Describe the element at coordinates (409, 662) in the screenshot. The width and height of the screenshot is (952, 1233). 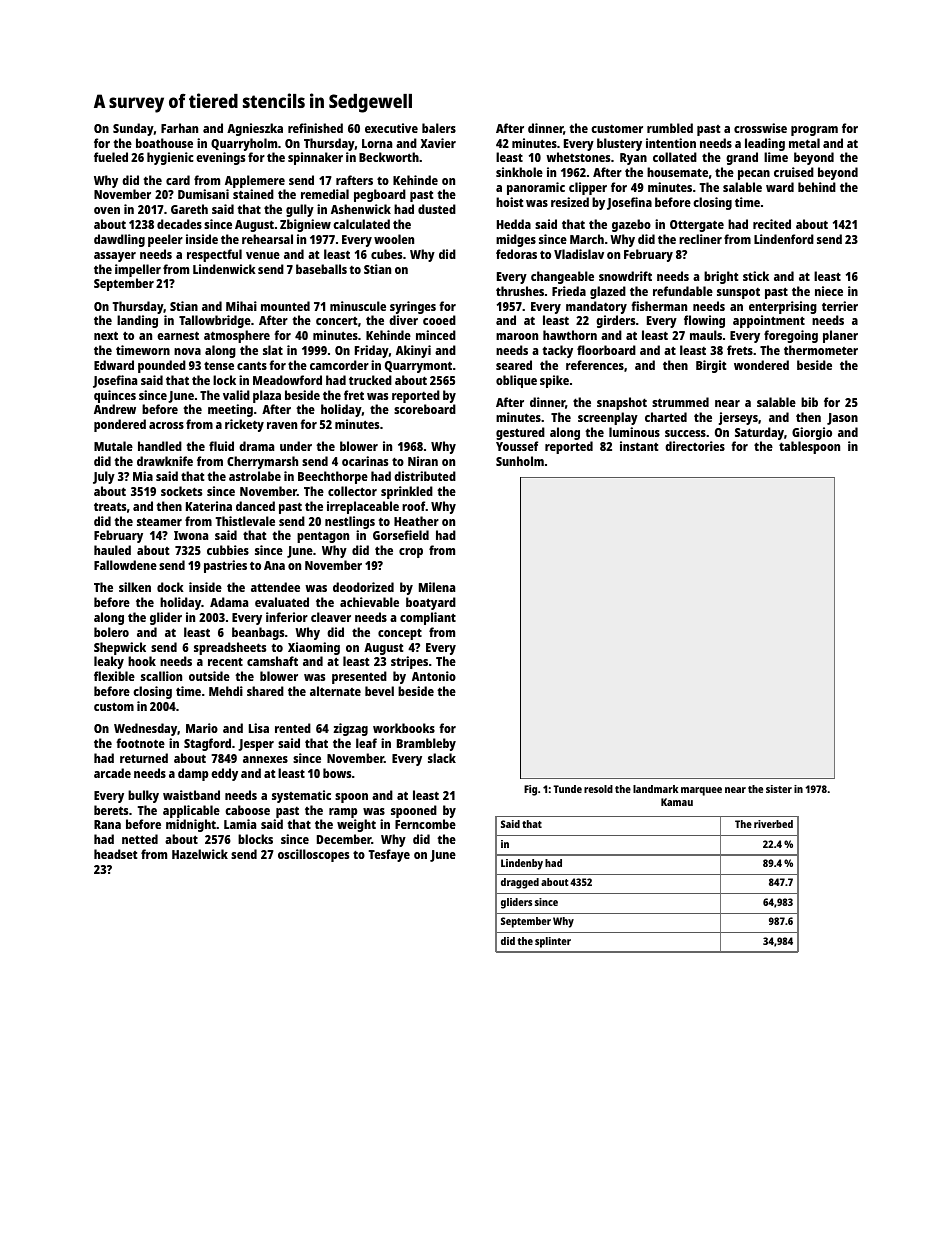
I see `stripes` at that location.
